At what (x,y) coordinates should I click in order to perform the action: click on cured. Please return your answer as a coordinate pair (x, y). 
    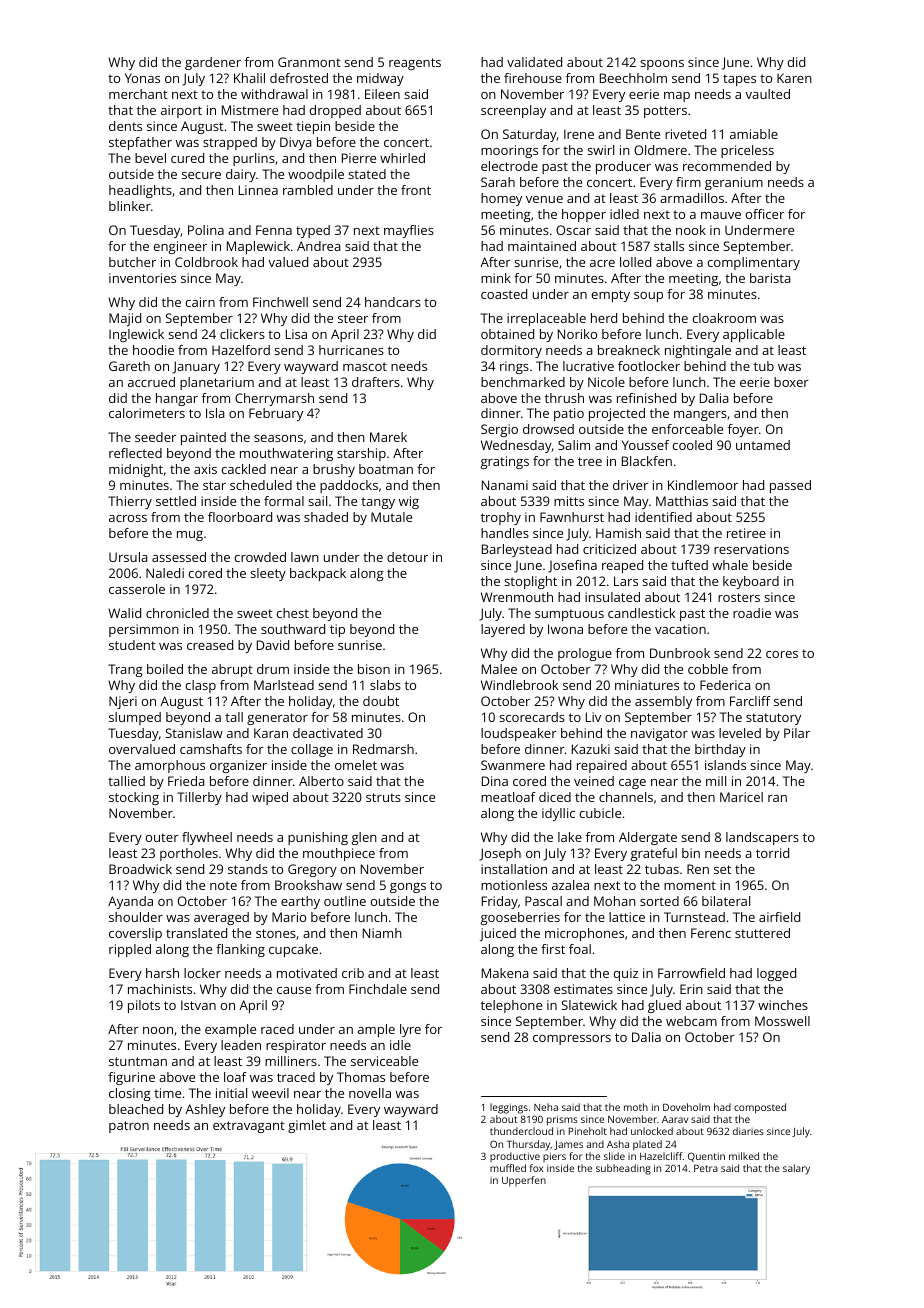
    Looking at the image, I should click on (187, 158).
